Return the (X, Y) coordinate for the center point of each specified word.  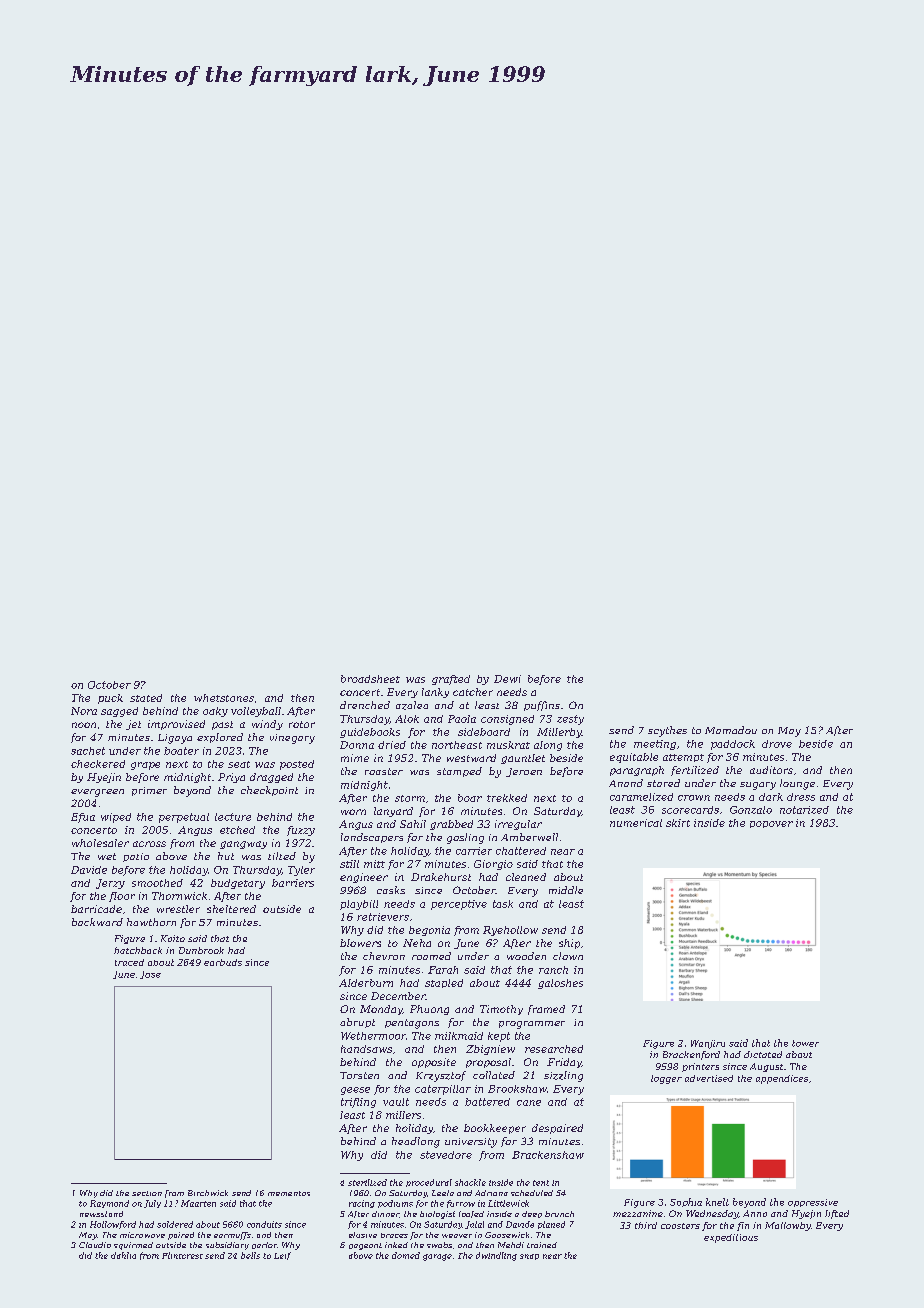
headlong (416, 1142)
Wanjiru (708, 1044)
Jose (150, 975)
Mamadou (731, 730)
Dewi (507, 679)
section (147, 1193)
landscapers (372, 838)
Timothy (501, 1010)
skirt (678, 823)
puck (110, 699)
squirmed (133, 1246)
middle (566, 890)
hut (226, 856)
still (349, 864)
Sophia (686, 1202)
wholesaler (100, 843)
